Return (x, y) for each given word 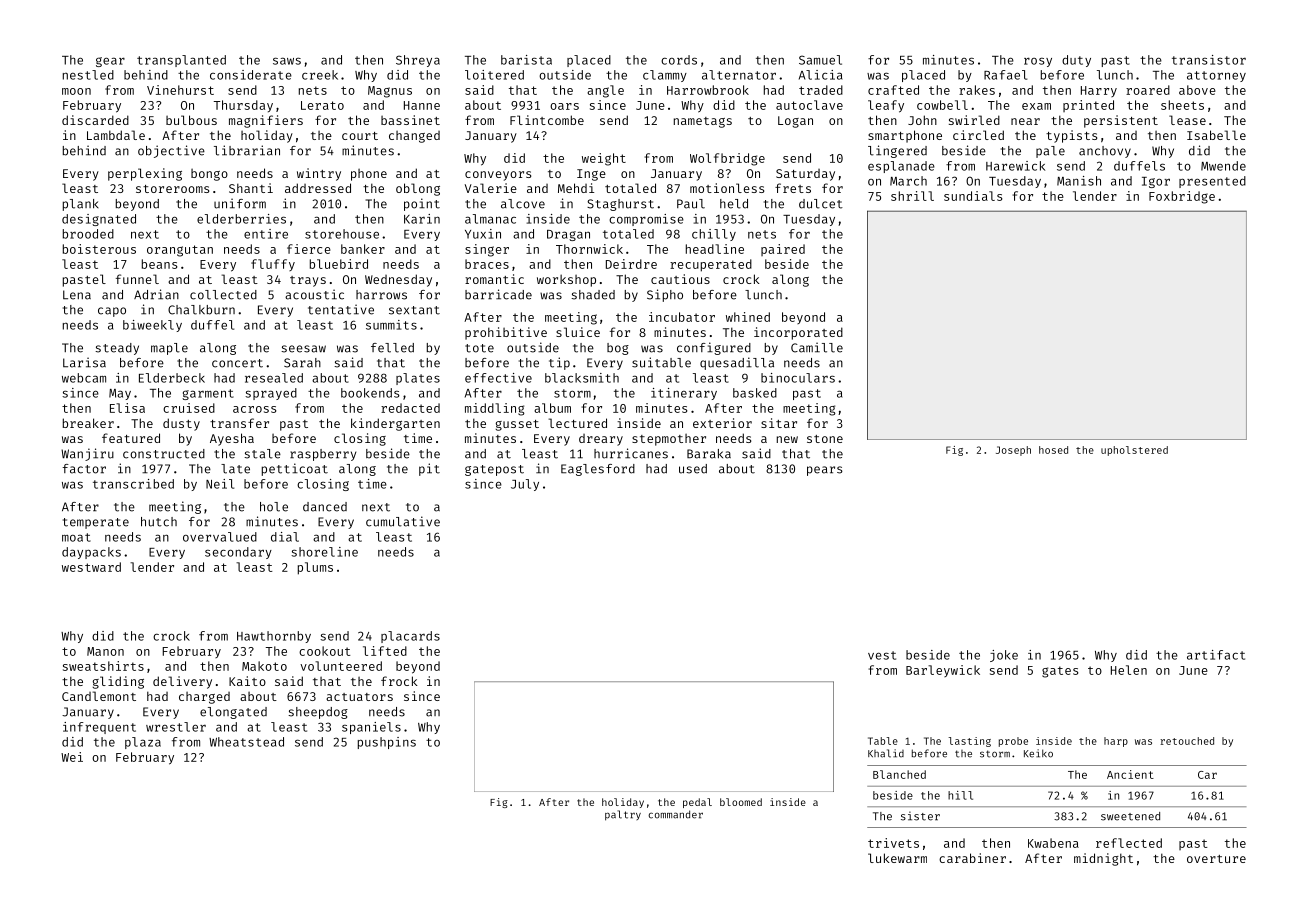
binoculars (798, 378)
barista (526, 60)
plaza (143, 743)
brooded (88, 234)
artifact (1216, 655)
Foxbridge (1182, 197)
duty (1076, 61)
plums (315, 568)
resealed (274, 378)
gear (110, 62)
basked (755, 393)
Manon (105, 651)
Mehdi (576, 188)
